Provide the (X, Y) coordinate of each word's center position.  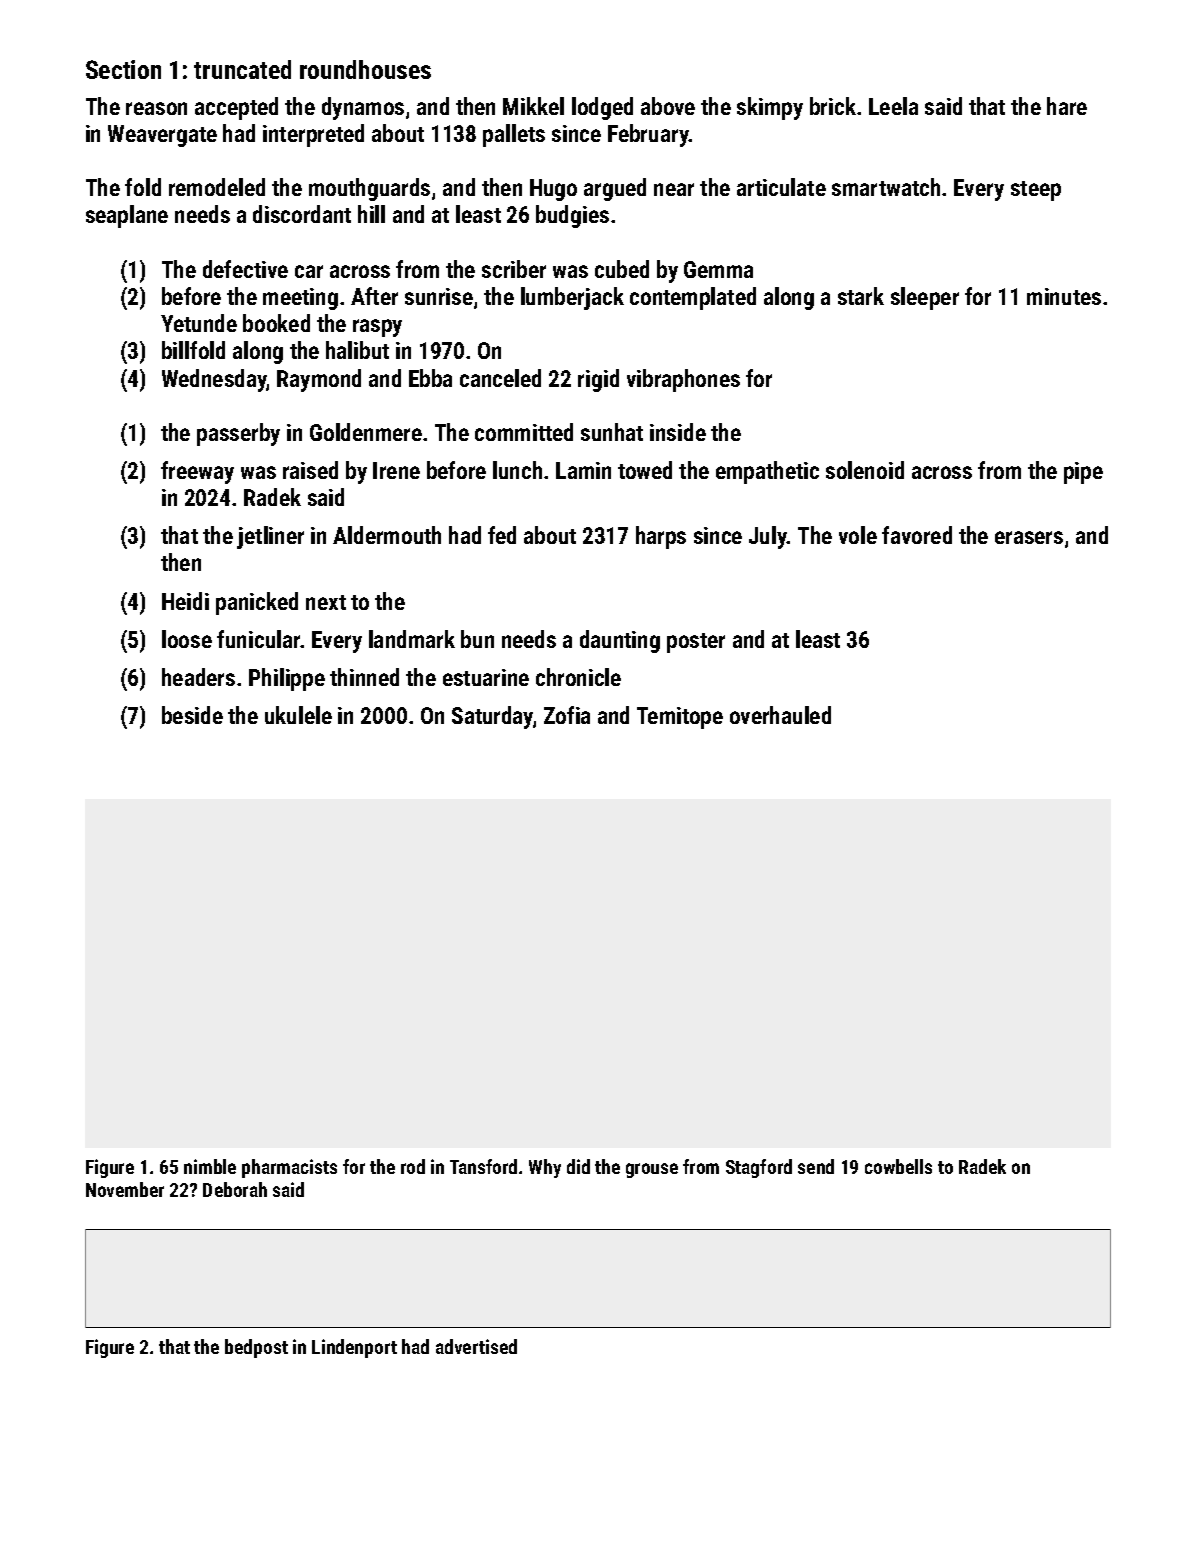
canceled (500, 378)
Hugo (553, 190)
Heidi (185, 601)
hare (1067, 106)
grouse (652, 1170)
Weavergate (162, 136)
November (125, 1189)
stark (861, 296)
